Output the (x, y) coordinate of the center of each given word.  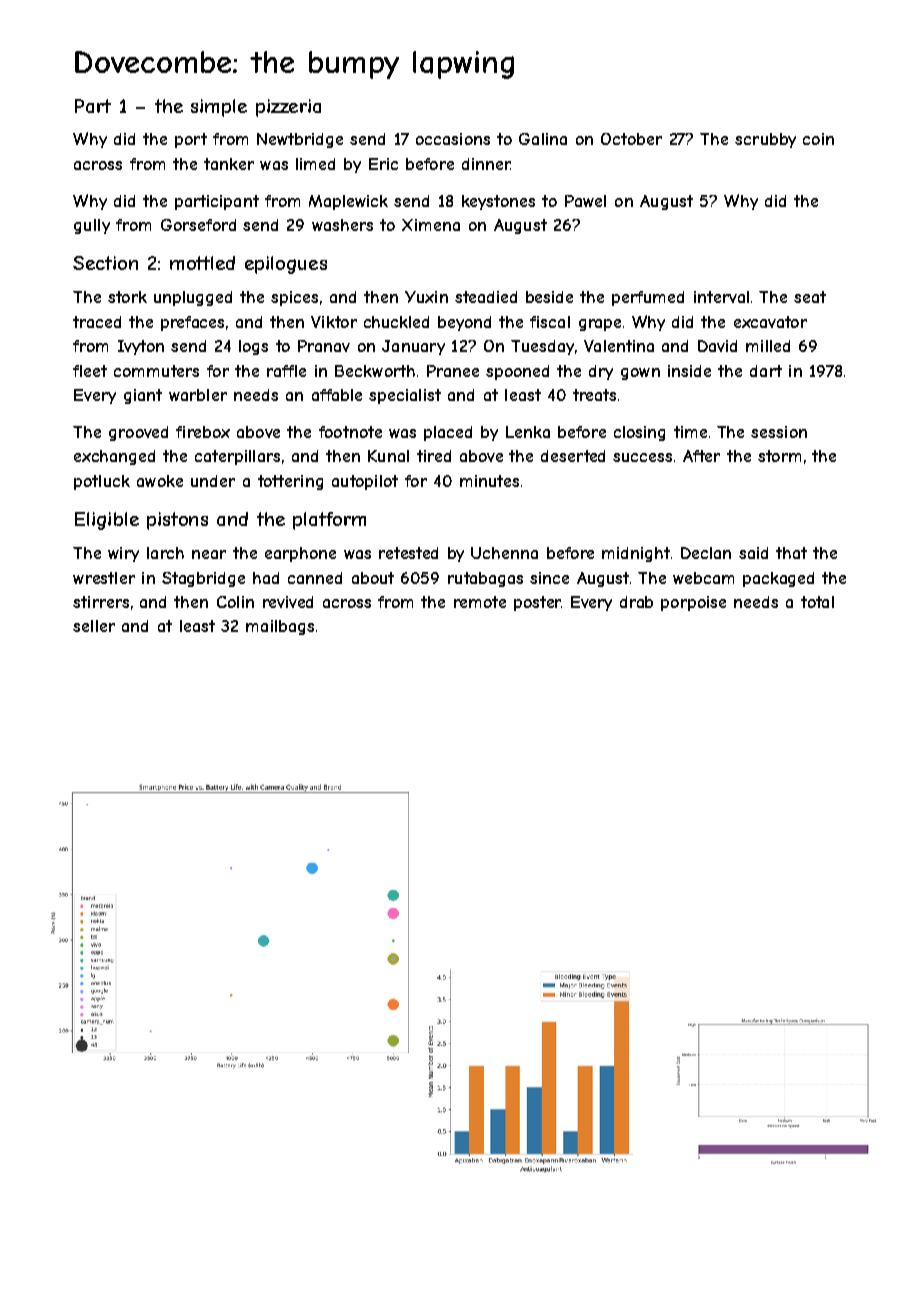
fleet (90, 371)
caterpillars (237, 457)
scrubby (765, 140)
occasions (453, 139)
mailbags (280, 627)
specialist (405, 396)
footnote (350, 432)
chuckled (396, 322)
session (779, 432)
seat (810, 297)
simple (219, 108)
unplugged (193, 298)
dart (766, 371)
